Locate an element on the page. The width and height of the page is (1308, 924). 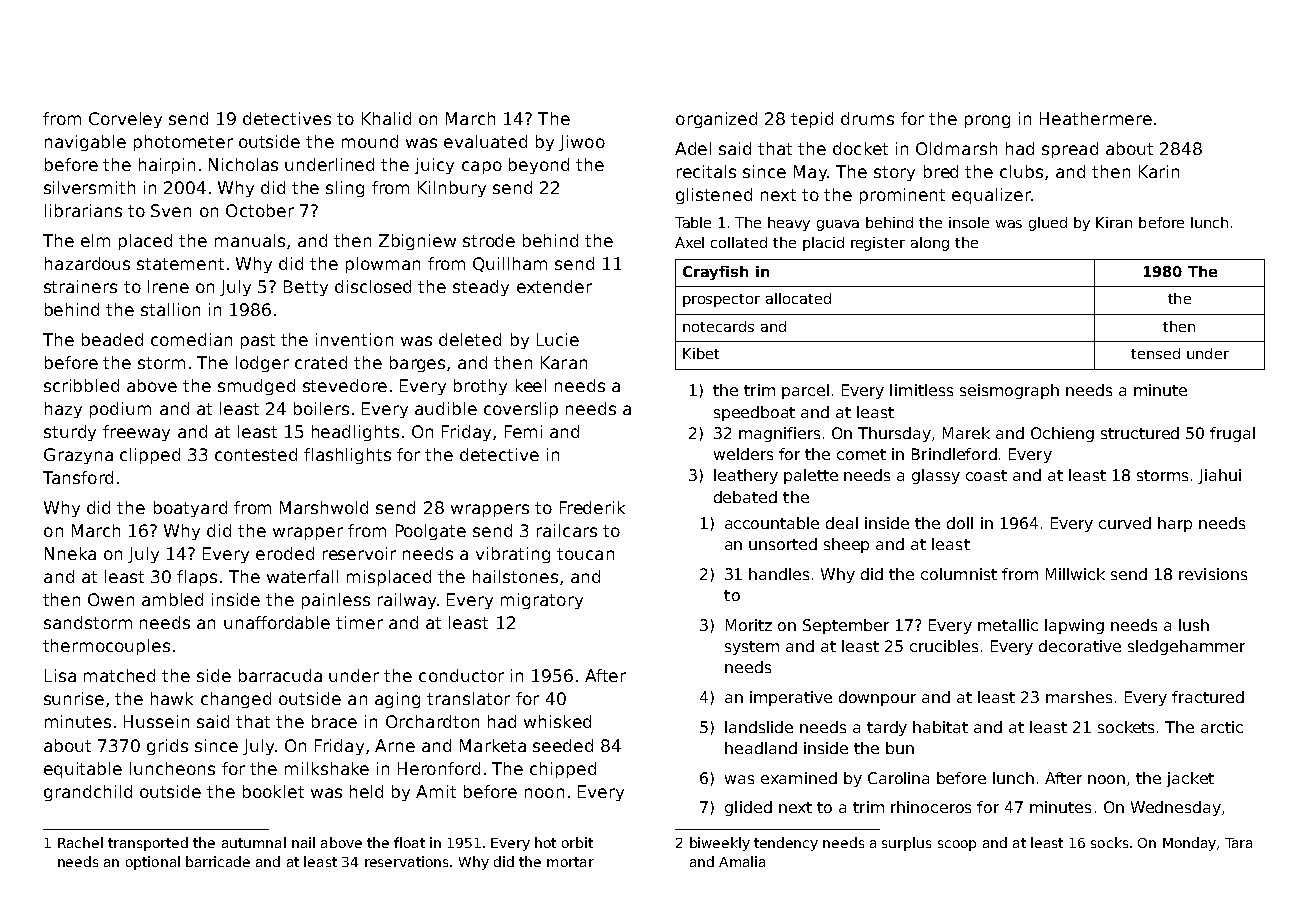
unsorted is located at coordinates (783, 544).
